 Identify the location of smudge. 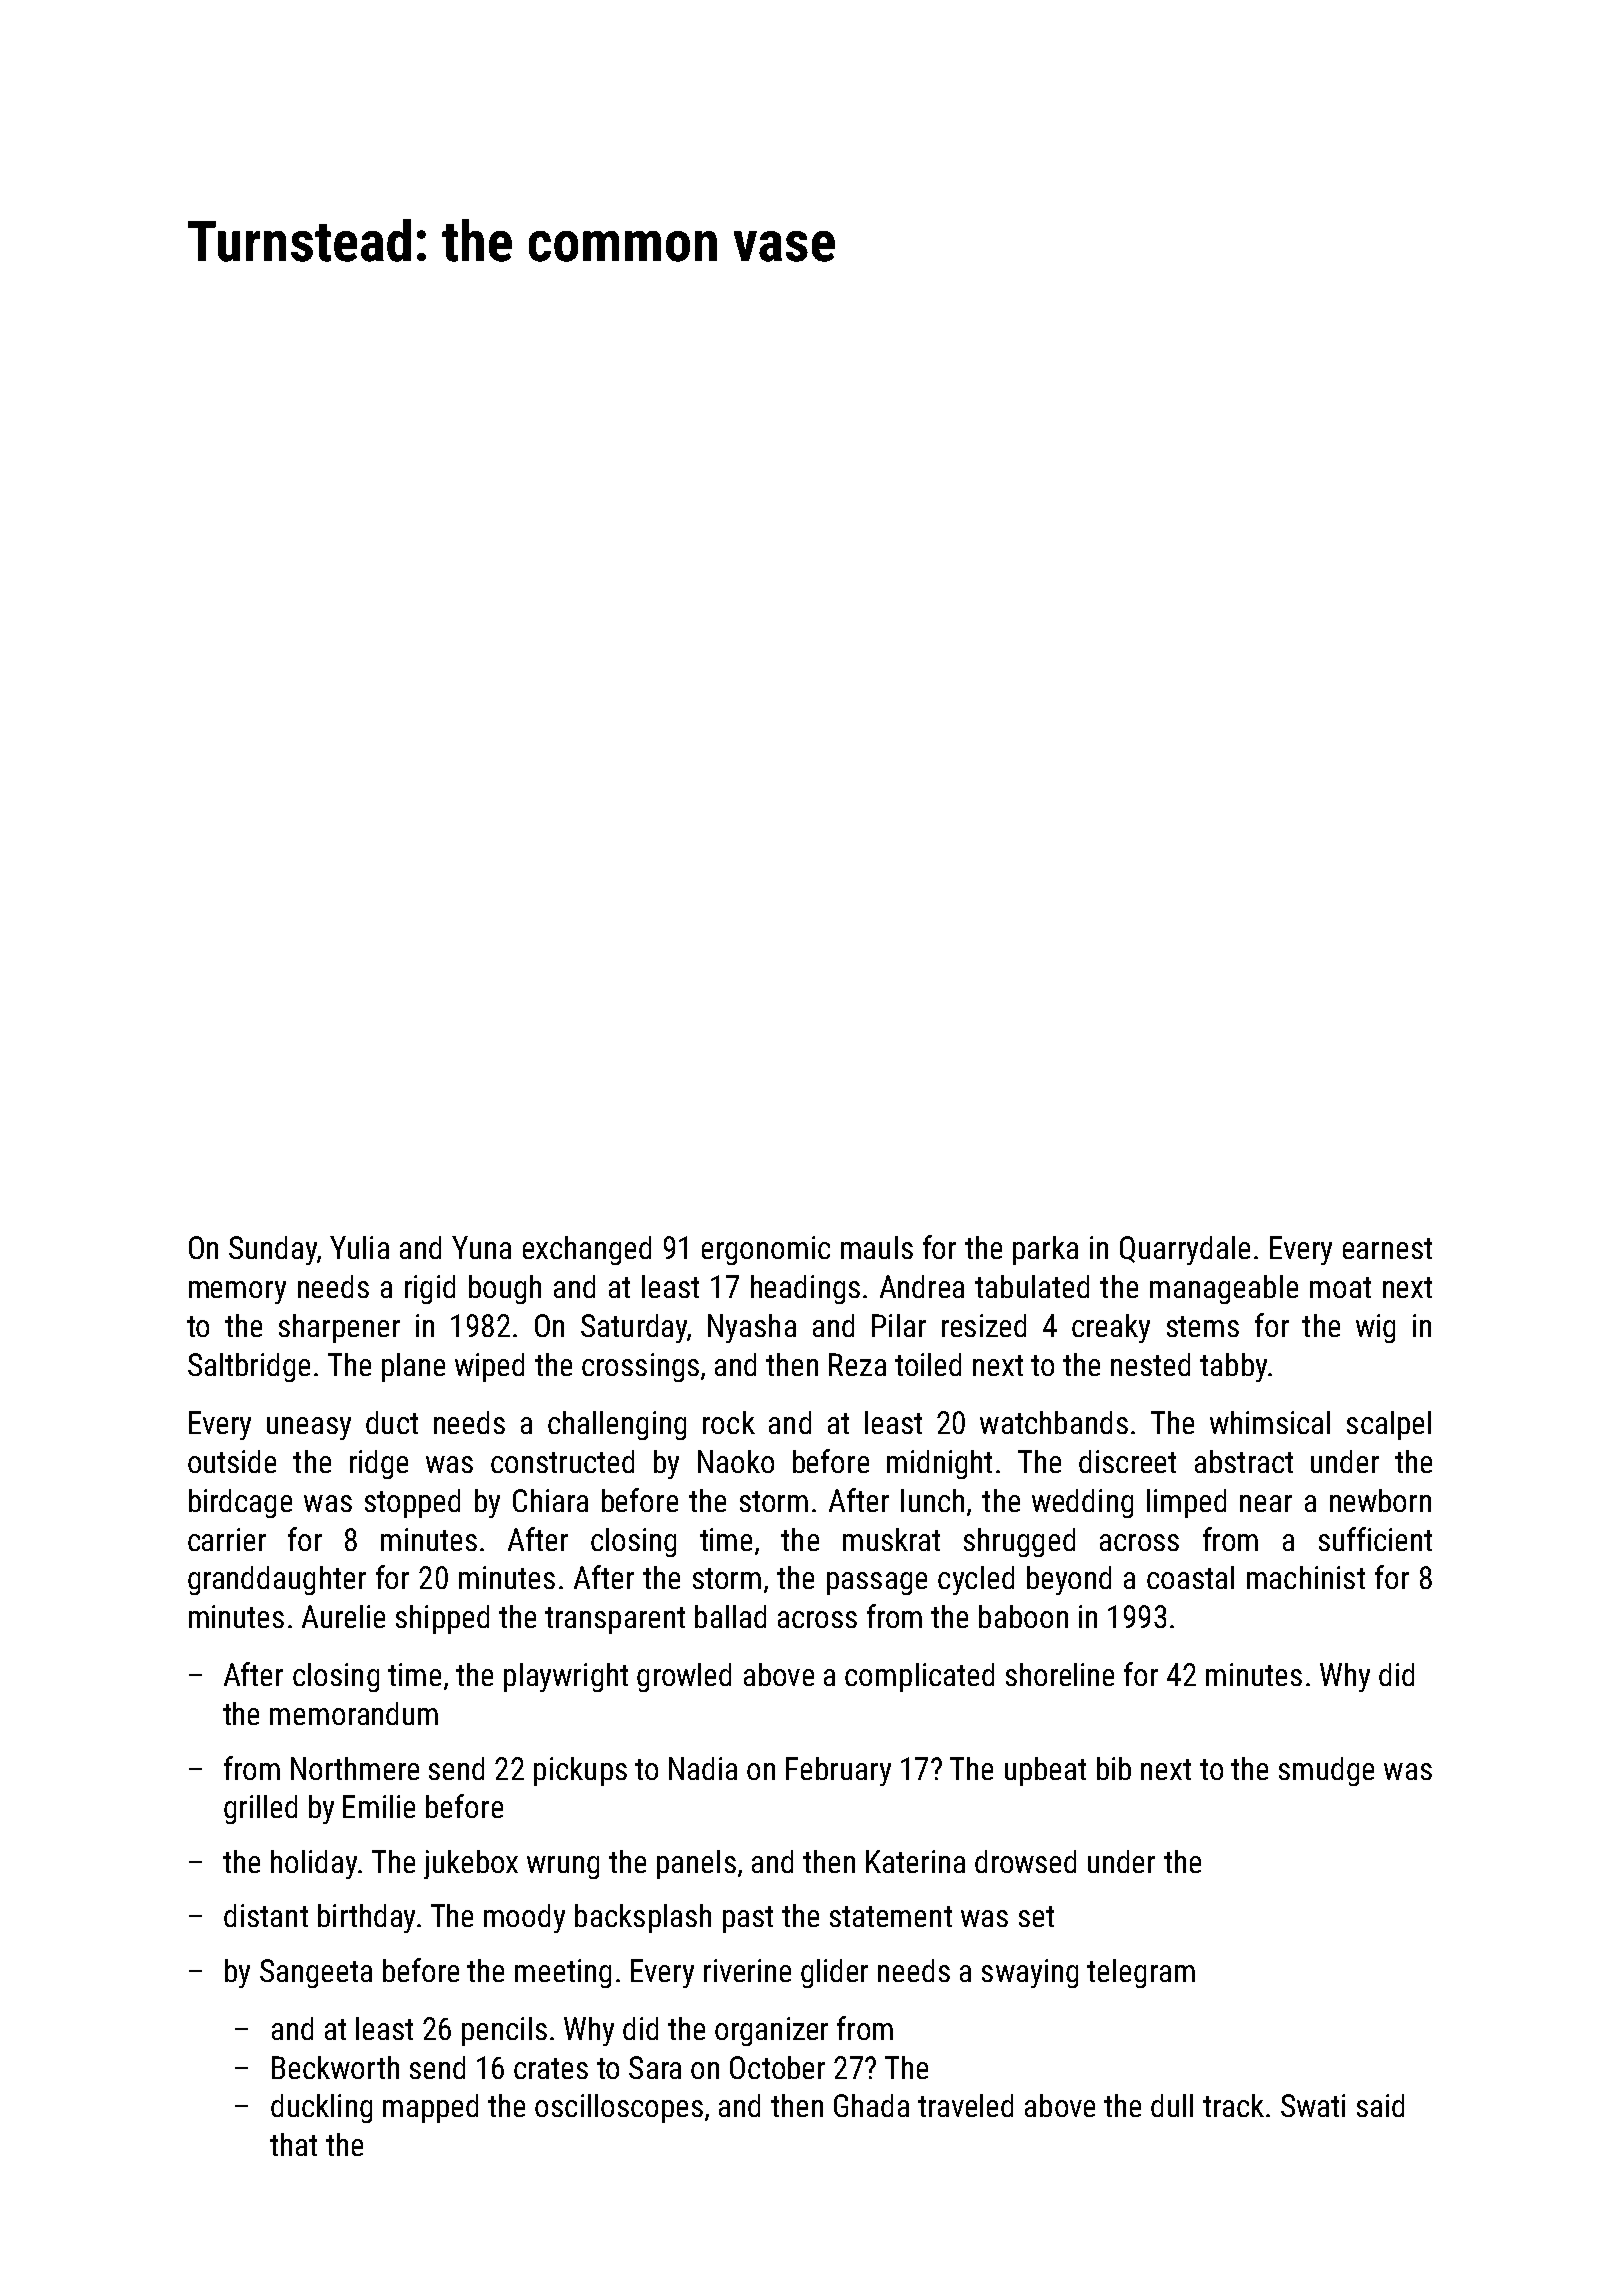
(1326, 1771).
